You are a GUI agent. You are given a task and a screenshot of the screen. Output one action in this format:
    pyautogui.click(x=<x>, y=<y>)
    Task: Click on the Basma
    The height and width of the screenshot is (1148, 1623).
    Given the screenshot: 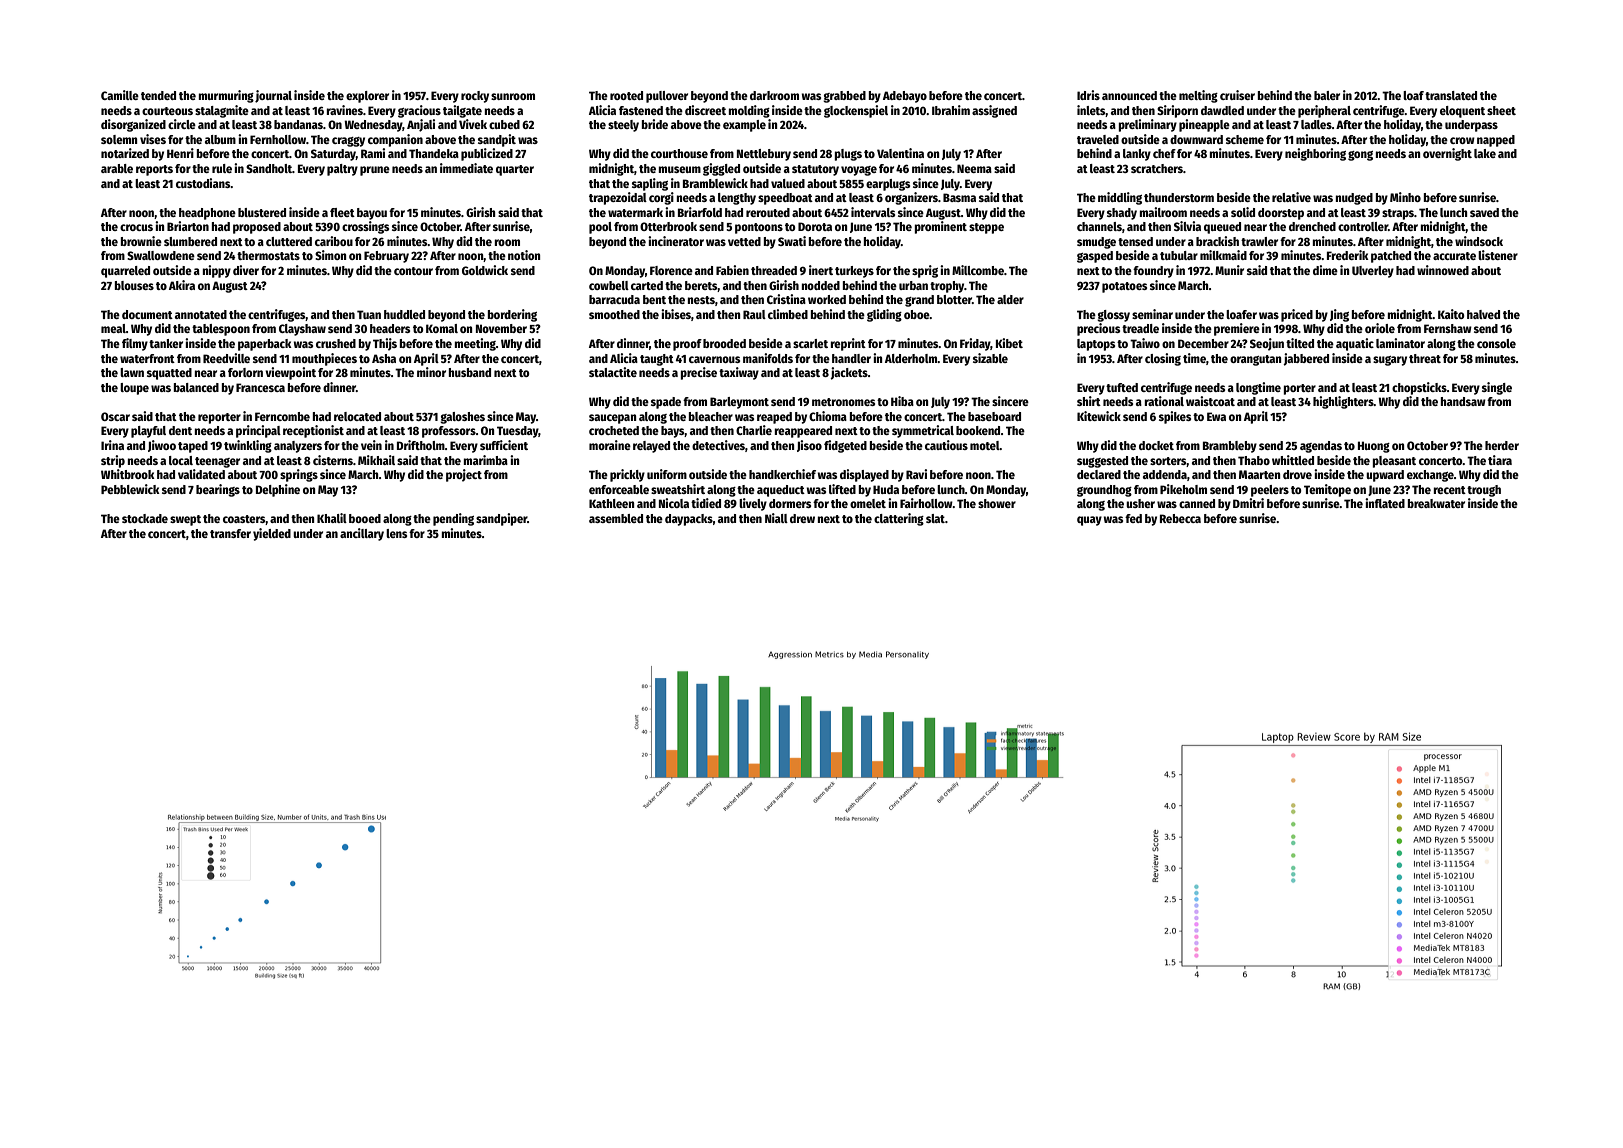 What is the action you would take?
    pyautogui.click(x=959, y=197)
